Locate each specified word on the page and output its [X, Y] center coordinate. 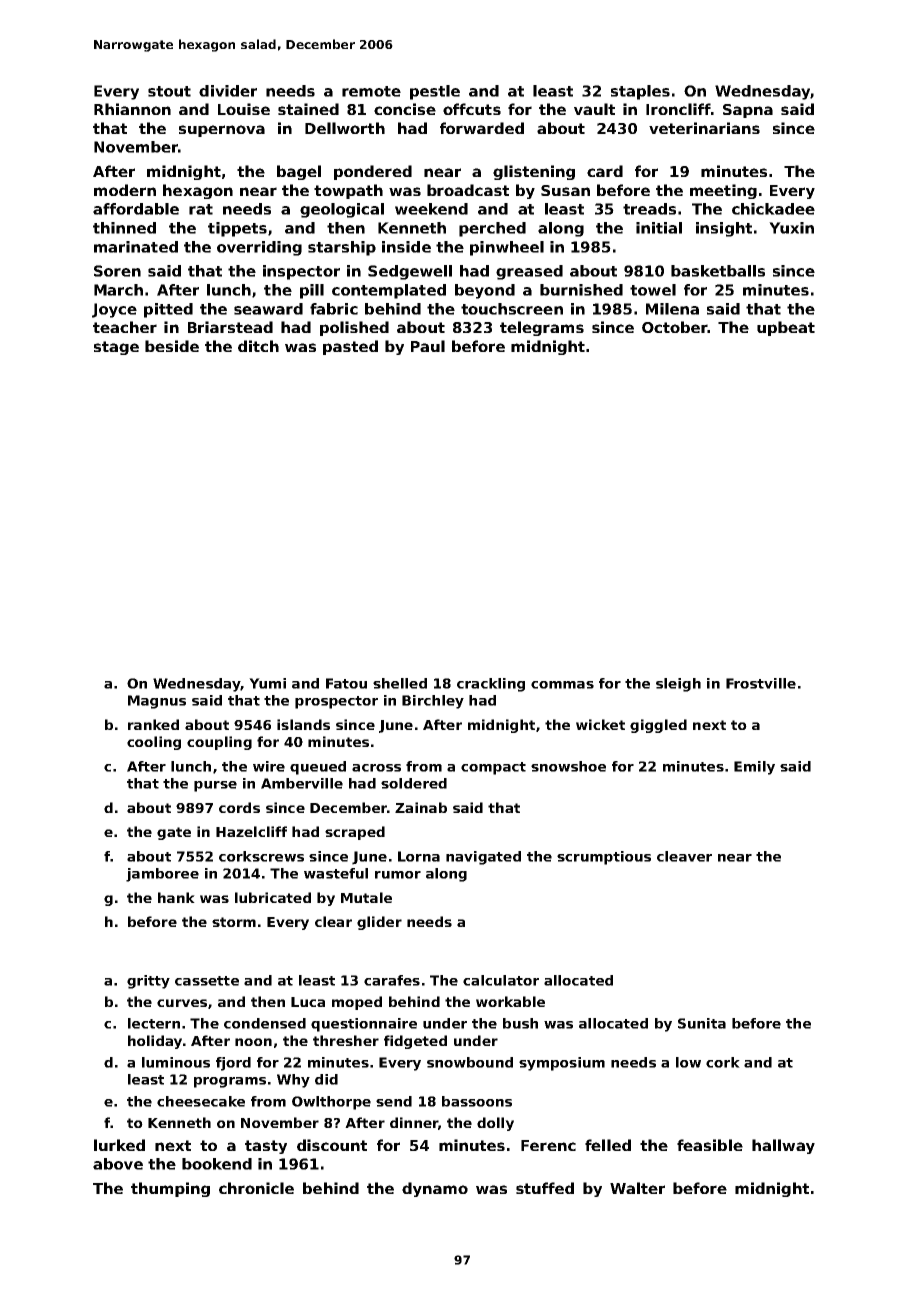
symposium [562, 1064]
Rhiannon [132, 109]
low [688, 1062]
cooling [154, 743]
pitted [168, 310]
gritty [148, 982]
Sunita [702, 1023]
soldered [414, 783]
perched [492, 229]
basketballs [718, 271]
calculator [501, 980]
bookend [217, 1164]
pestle [435, 92]
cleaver [684, 856]
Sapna [748, 111]
